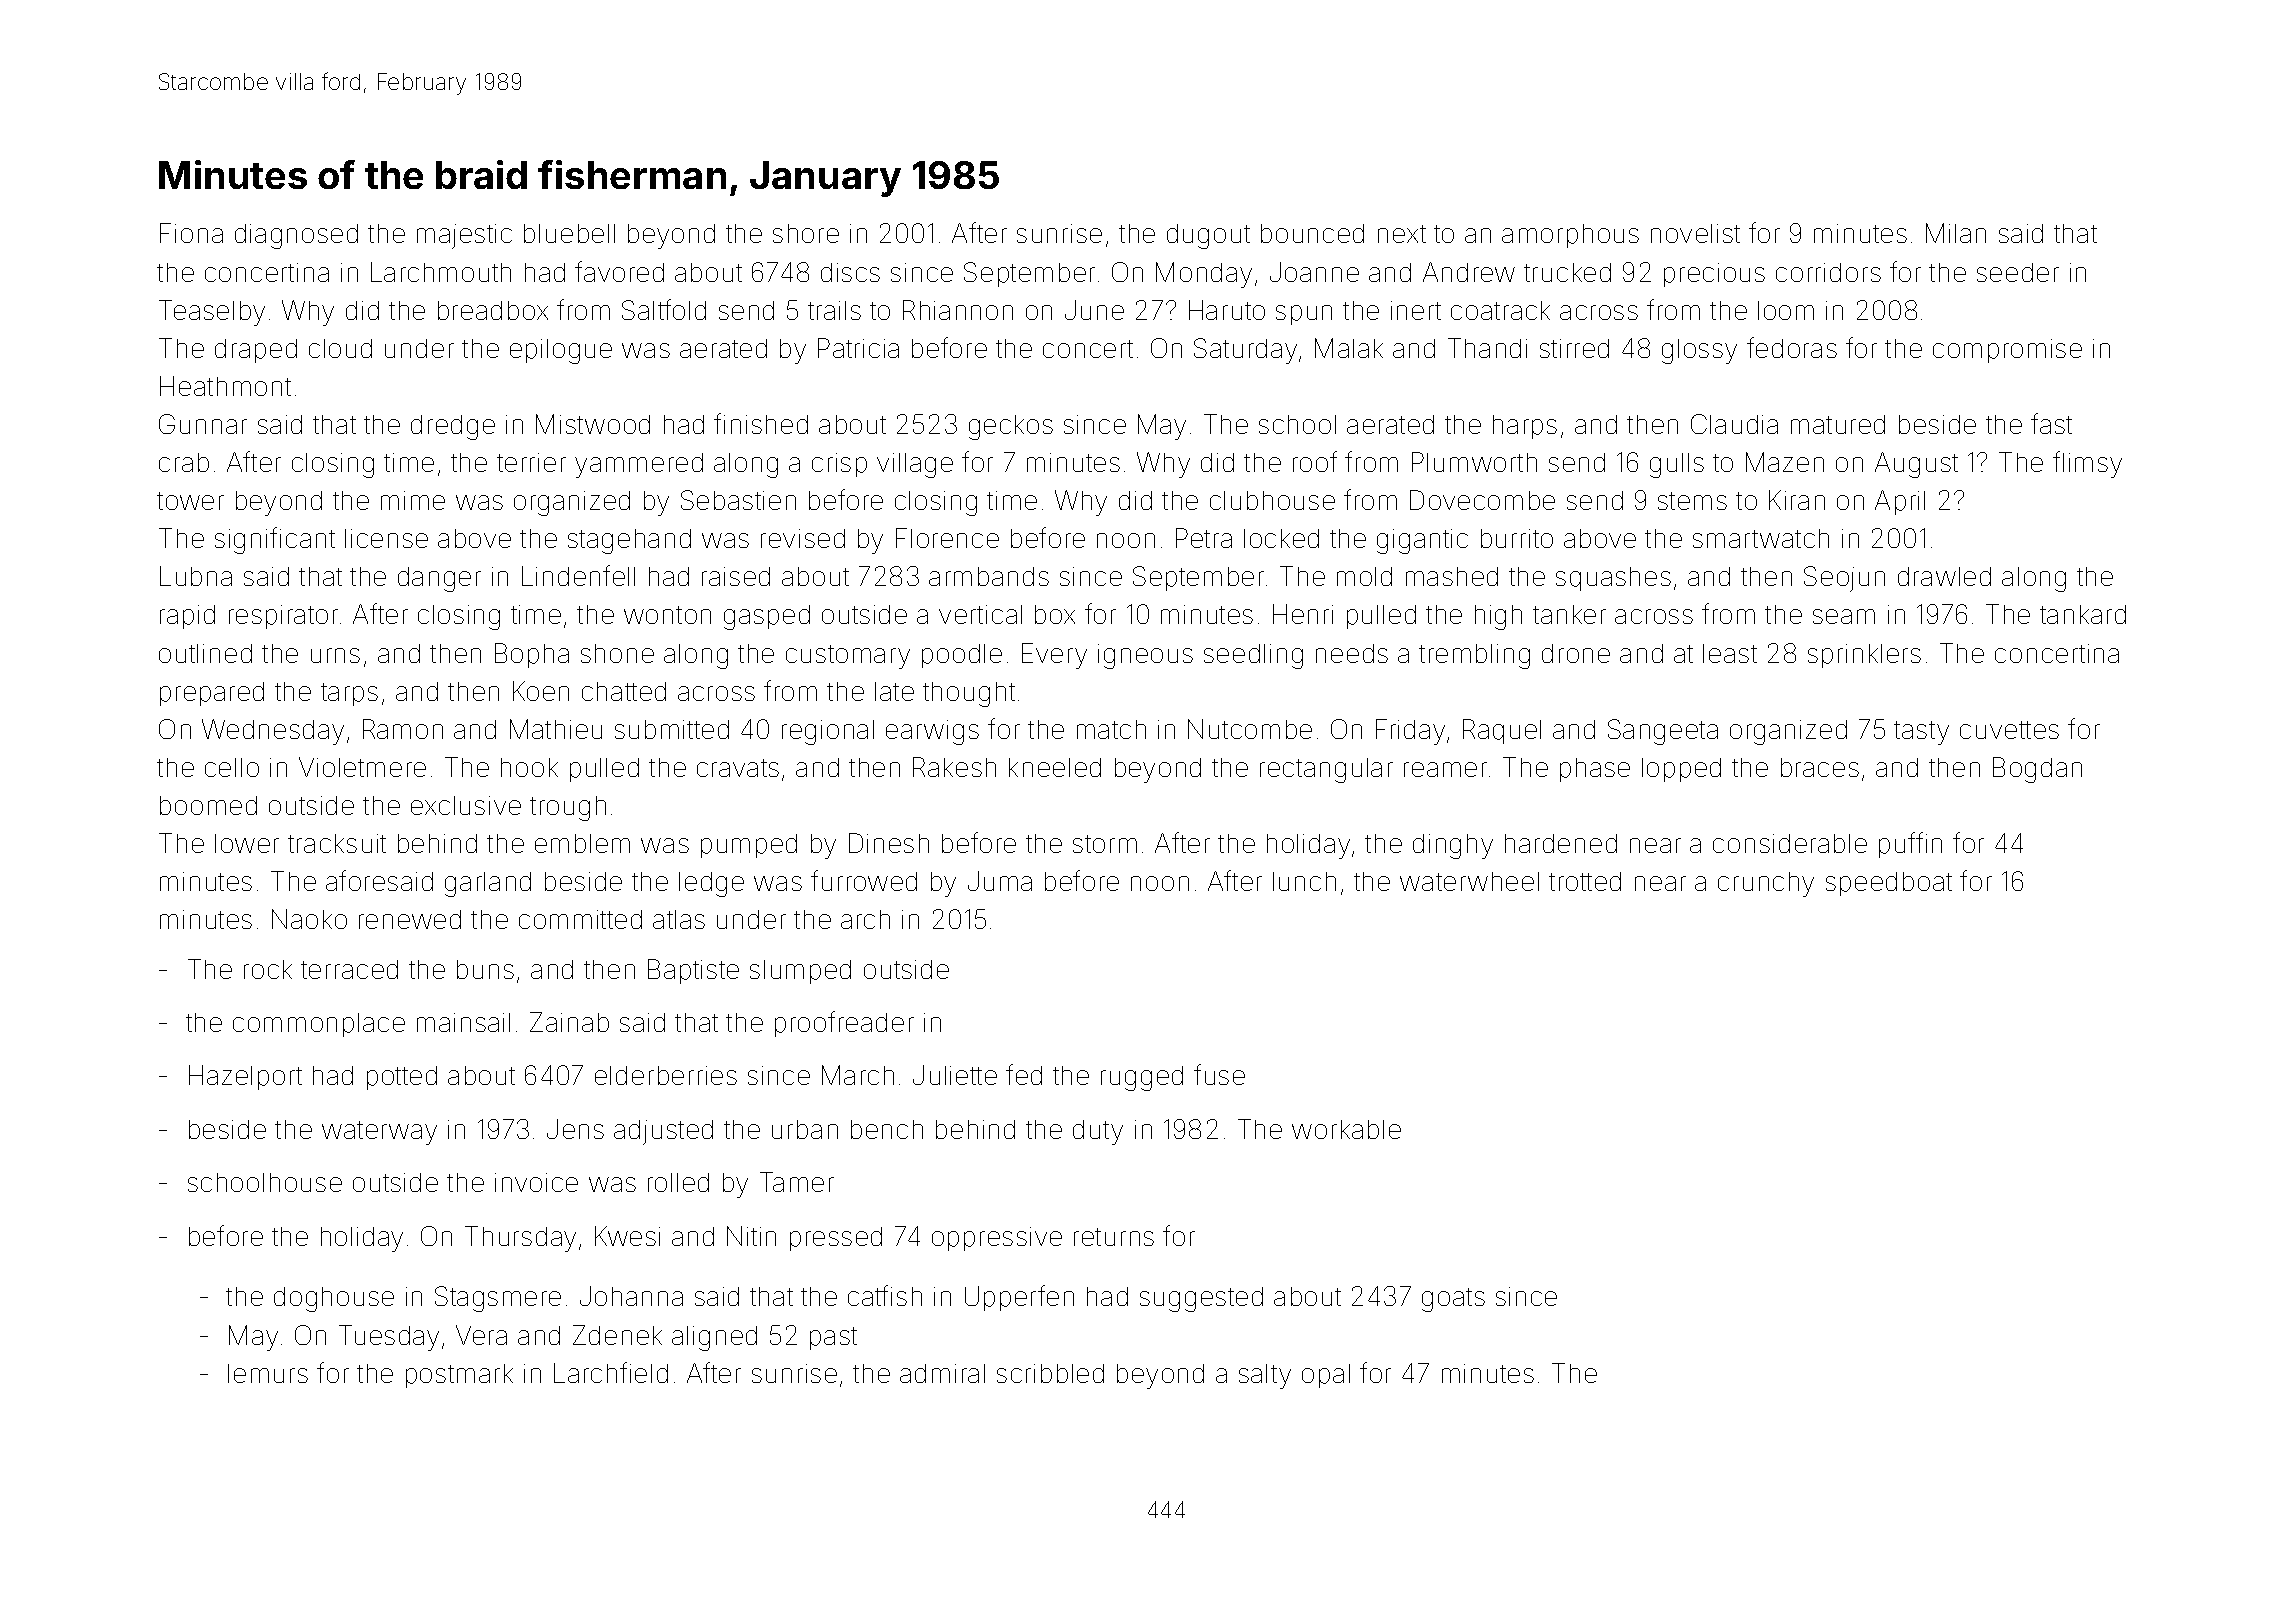 The image size is (2292, 1620). What do you see at coordinates (191, 233) in the image?
I see `Fiona` at bounding box center [191, 233].
